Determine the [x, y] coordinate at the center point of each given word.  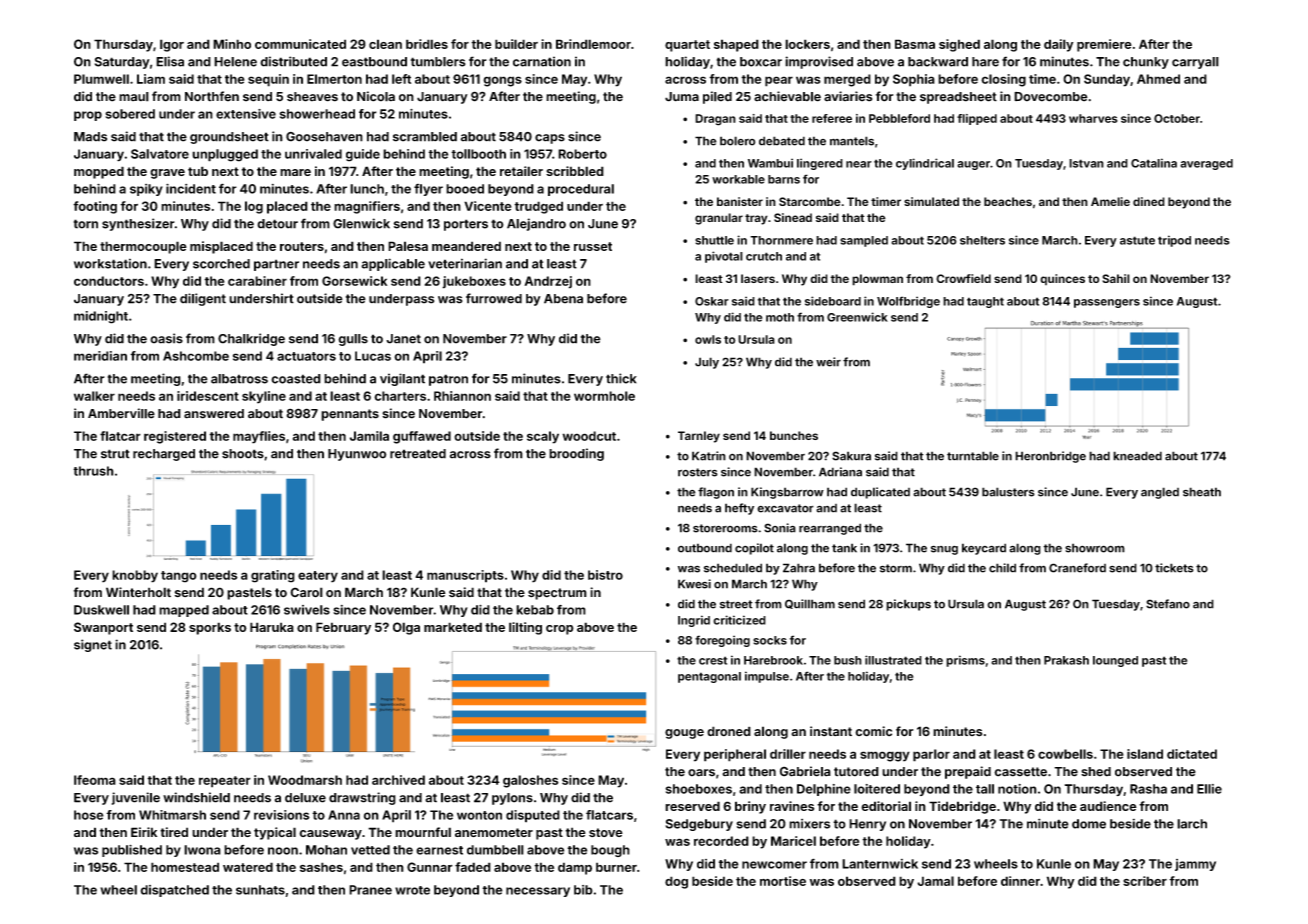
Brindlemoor [593, 44]
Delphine [824, 790]
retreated [418, 454]
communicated [300, 44]
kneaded [1137, 456]
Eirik [144, 832]
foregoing [722, 641]
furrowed [494, 298]
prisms [965, 661]
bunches [794, 435]
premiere [1104, 45]
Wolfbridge [908, 302]
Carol [306, 592]
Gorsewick [354, 281]
